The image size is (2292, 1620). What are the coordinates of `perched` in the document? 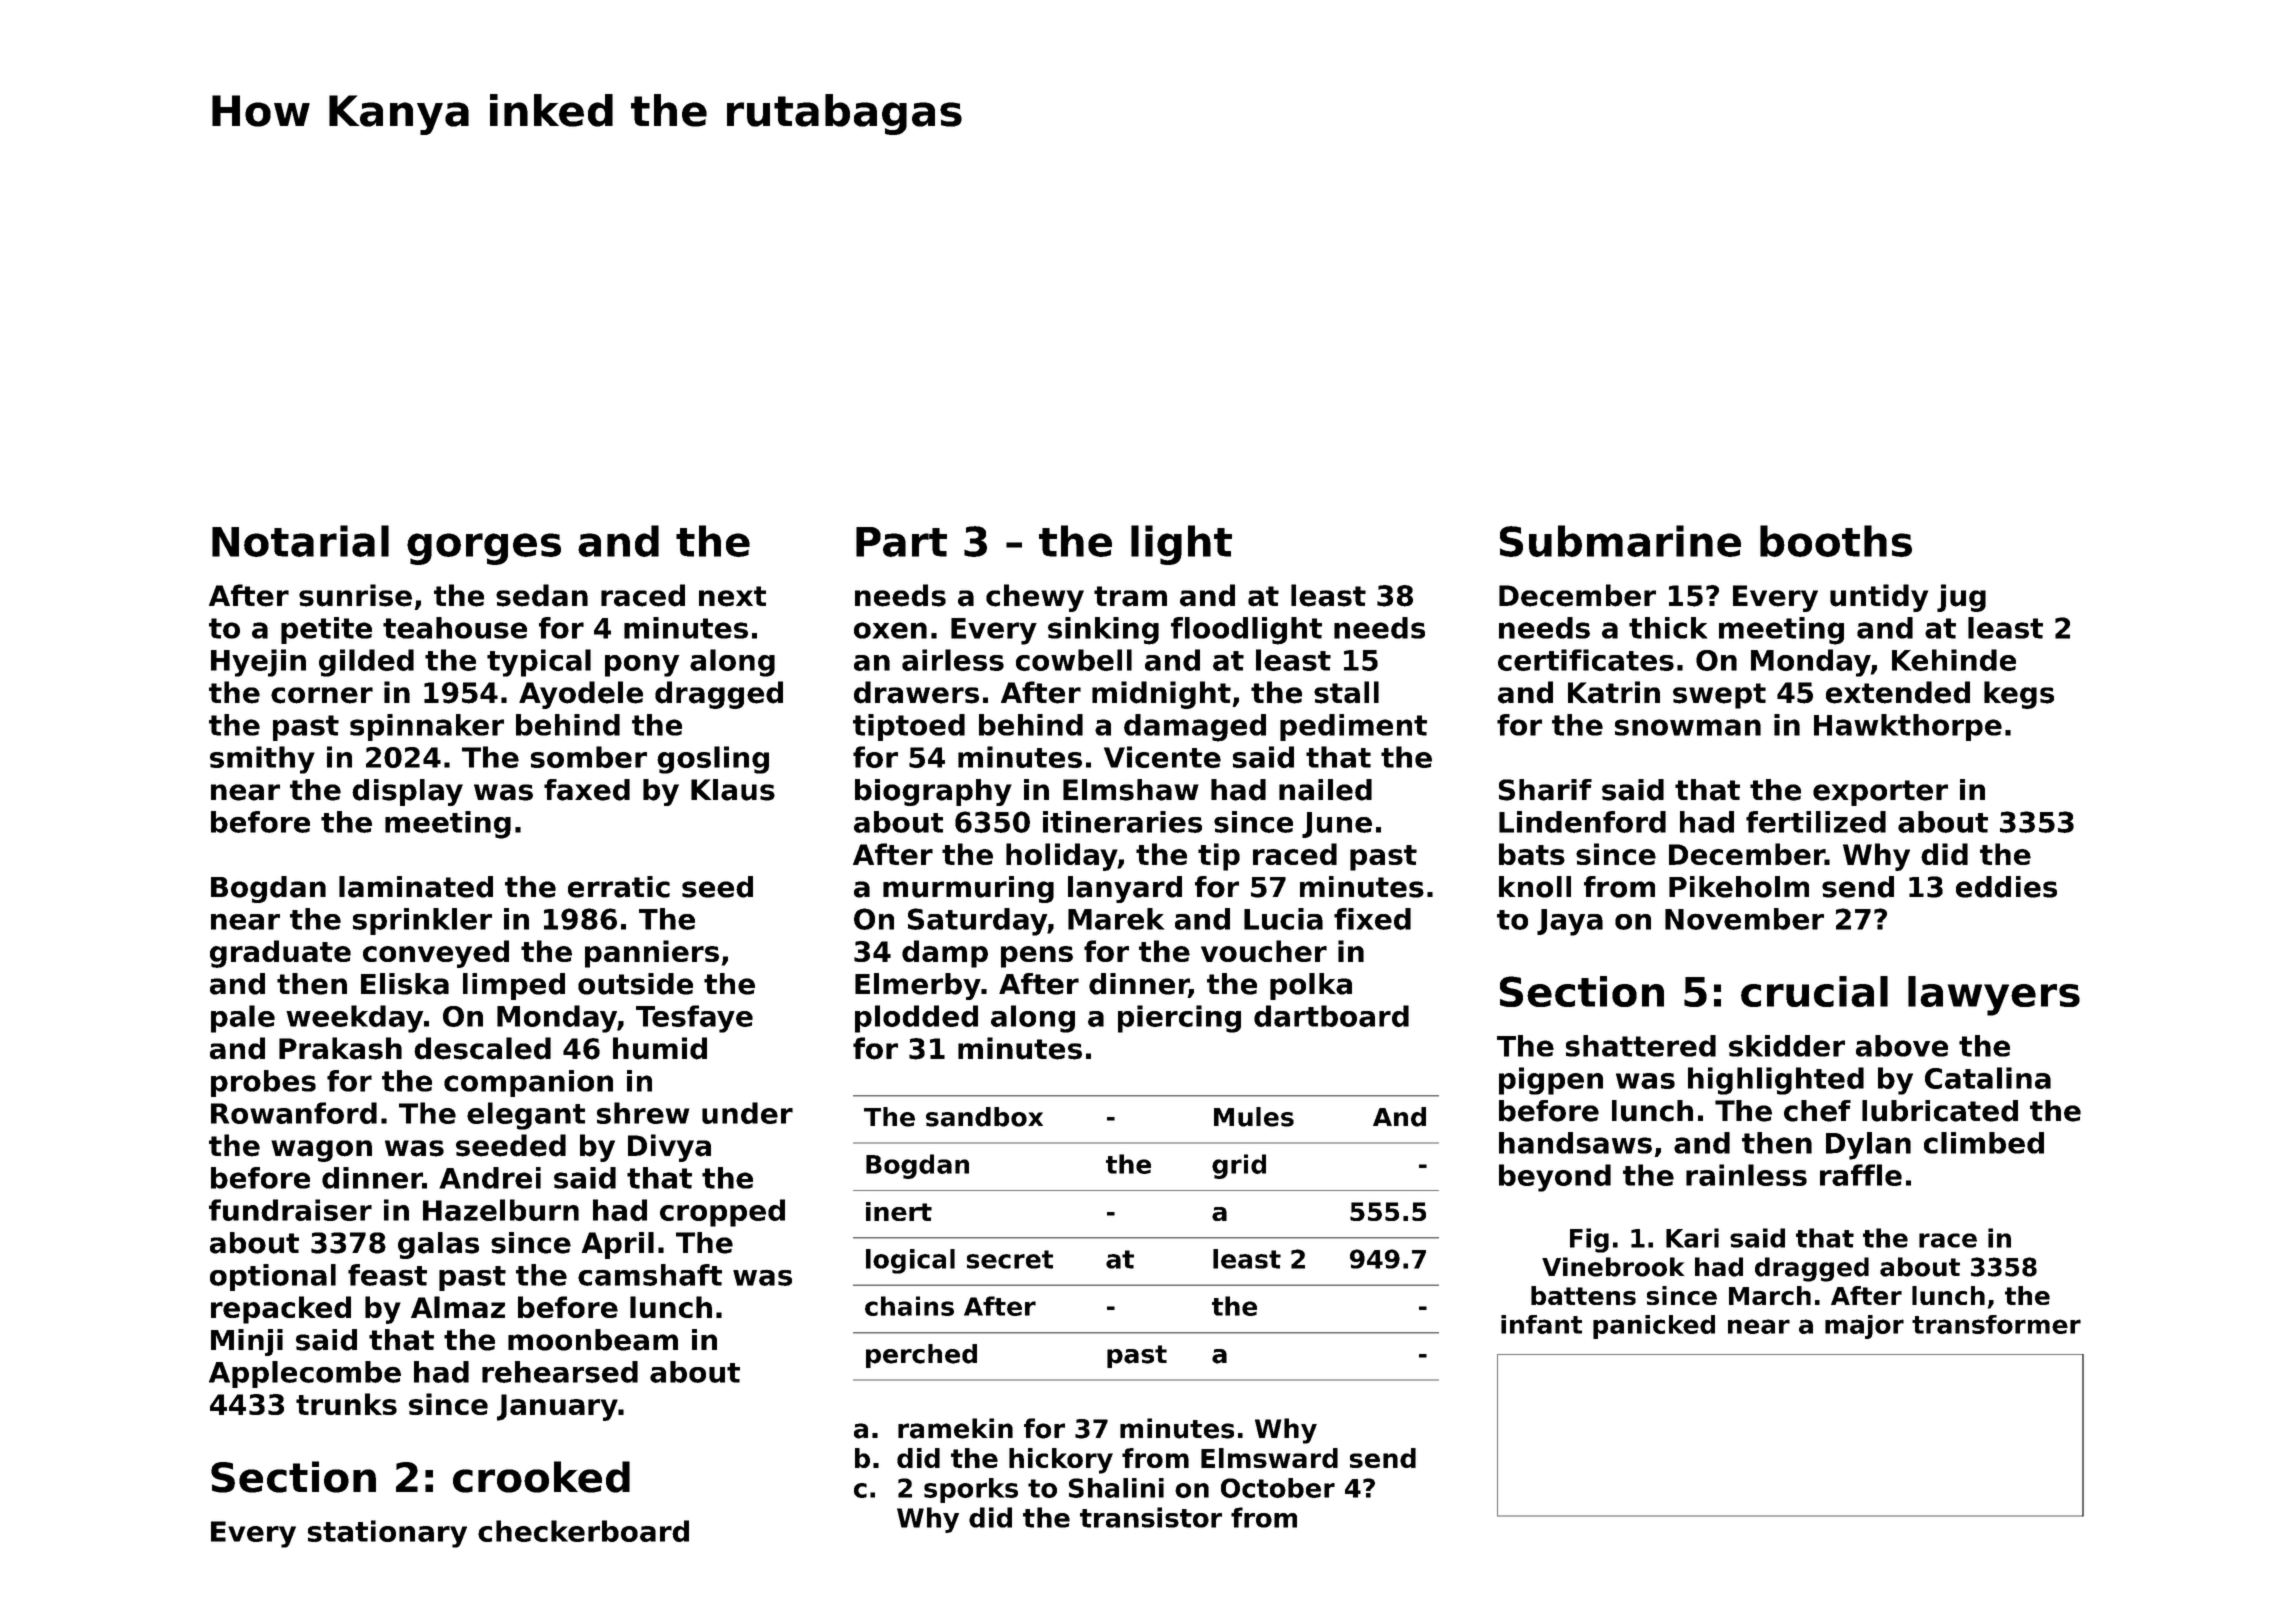 It's located at (921, 1356).
